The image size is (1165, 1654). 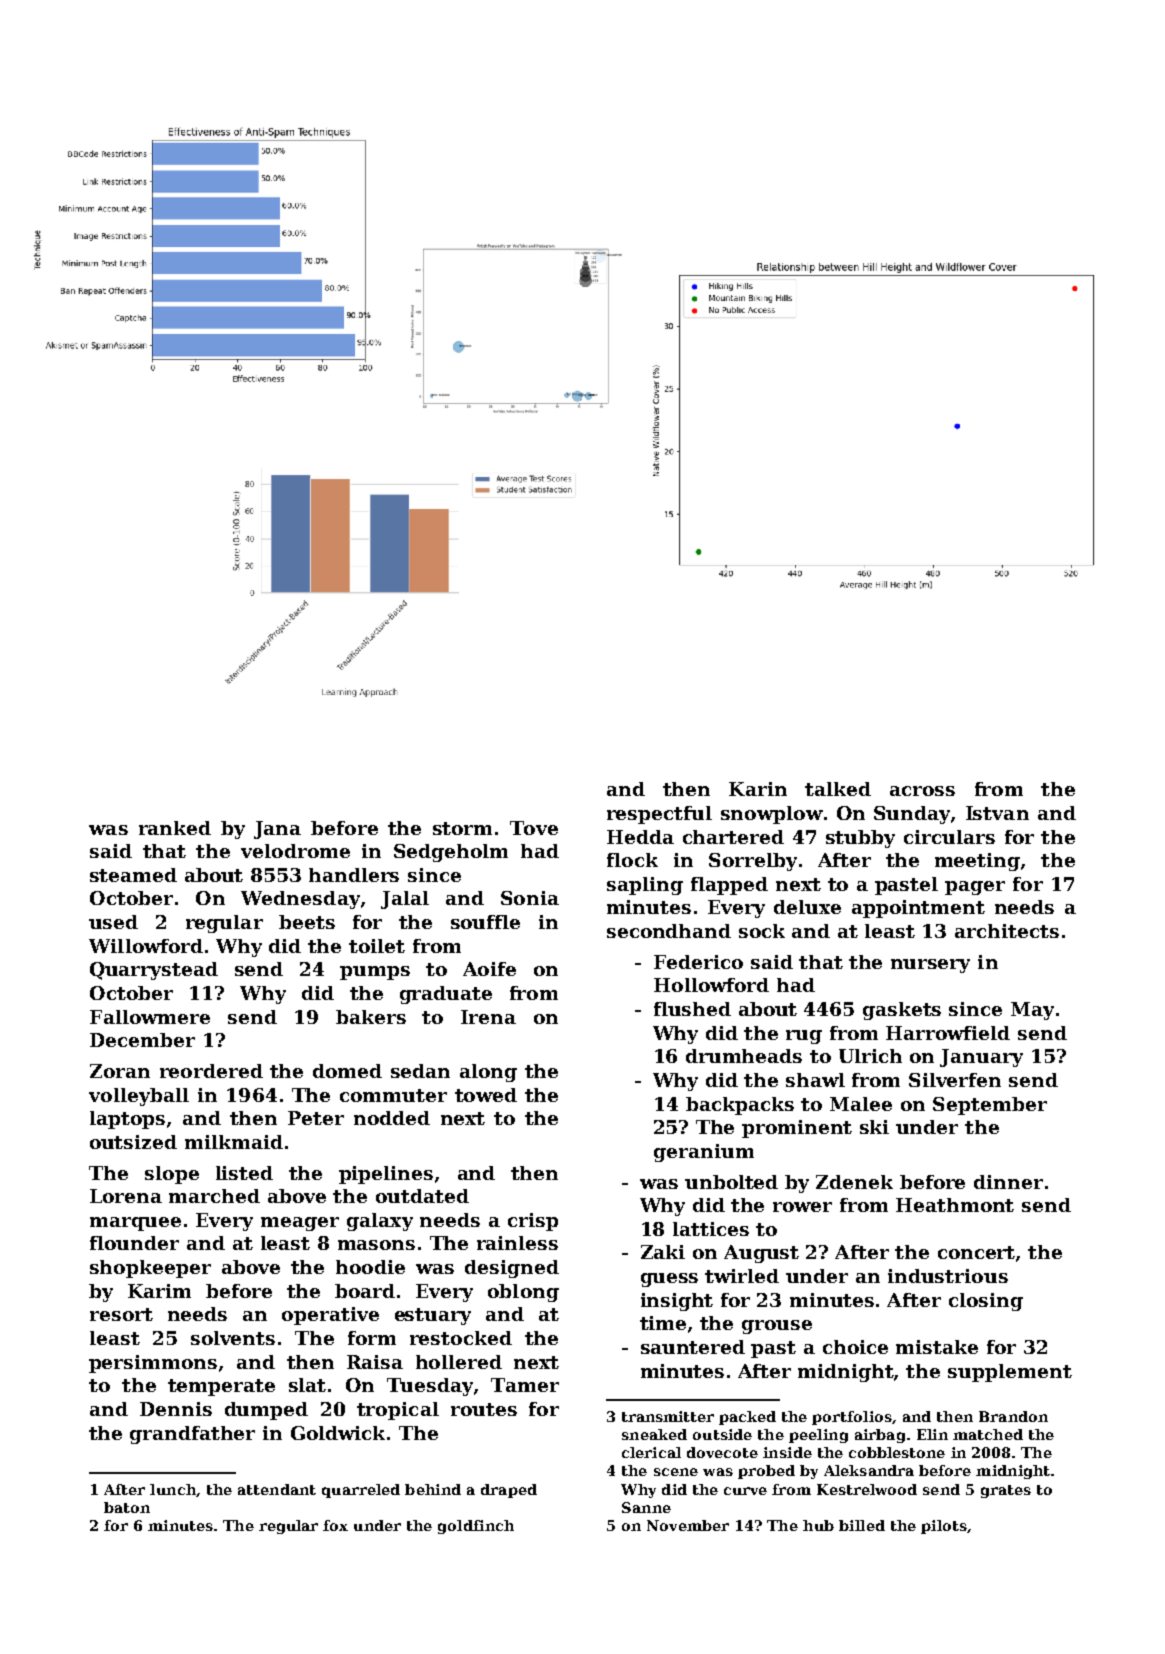 What do you see at coordinates (221, 1387) in the screenshot?
I see `temperate` at bounding box center [221, 1387].
